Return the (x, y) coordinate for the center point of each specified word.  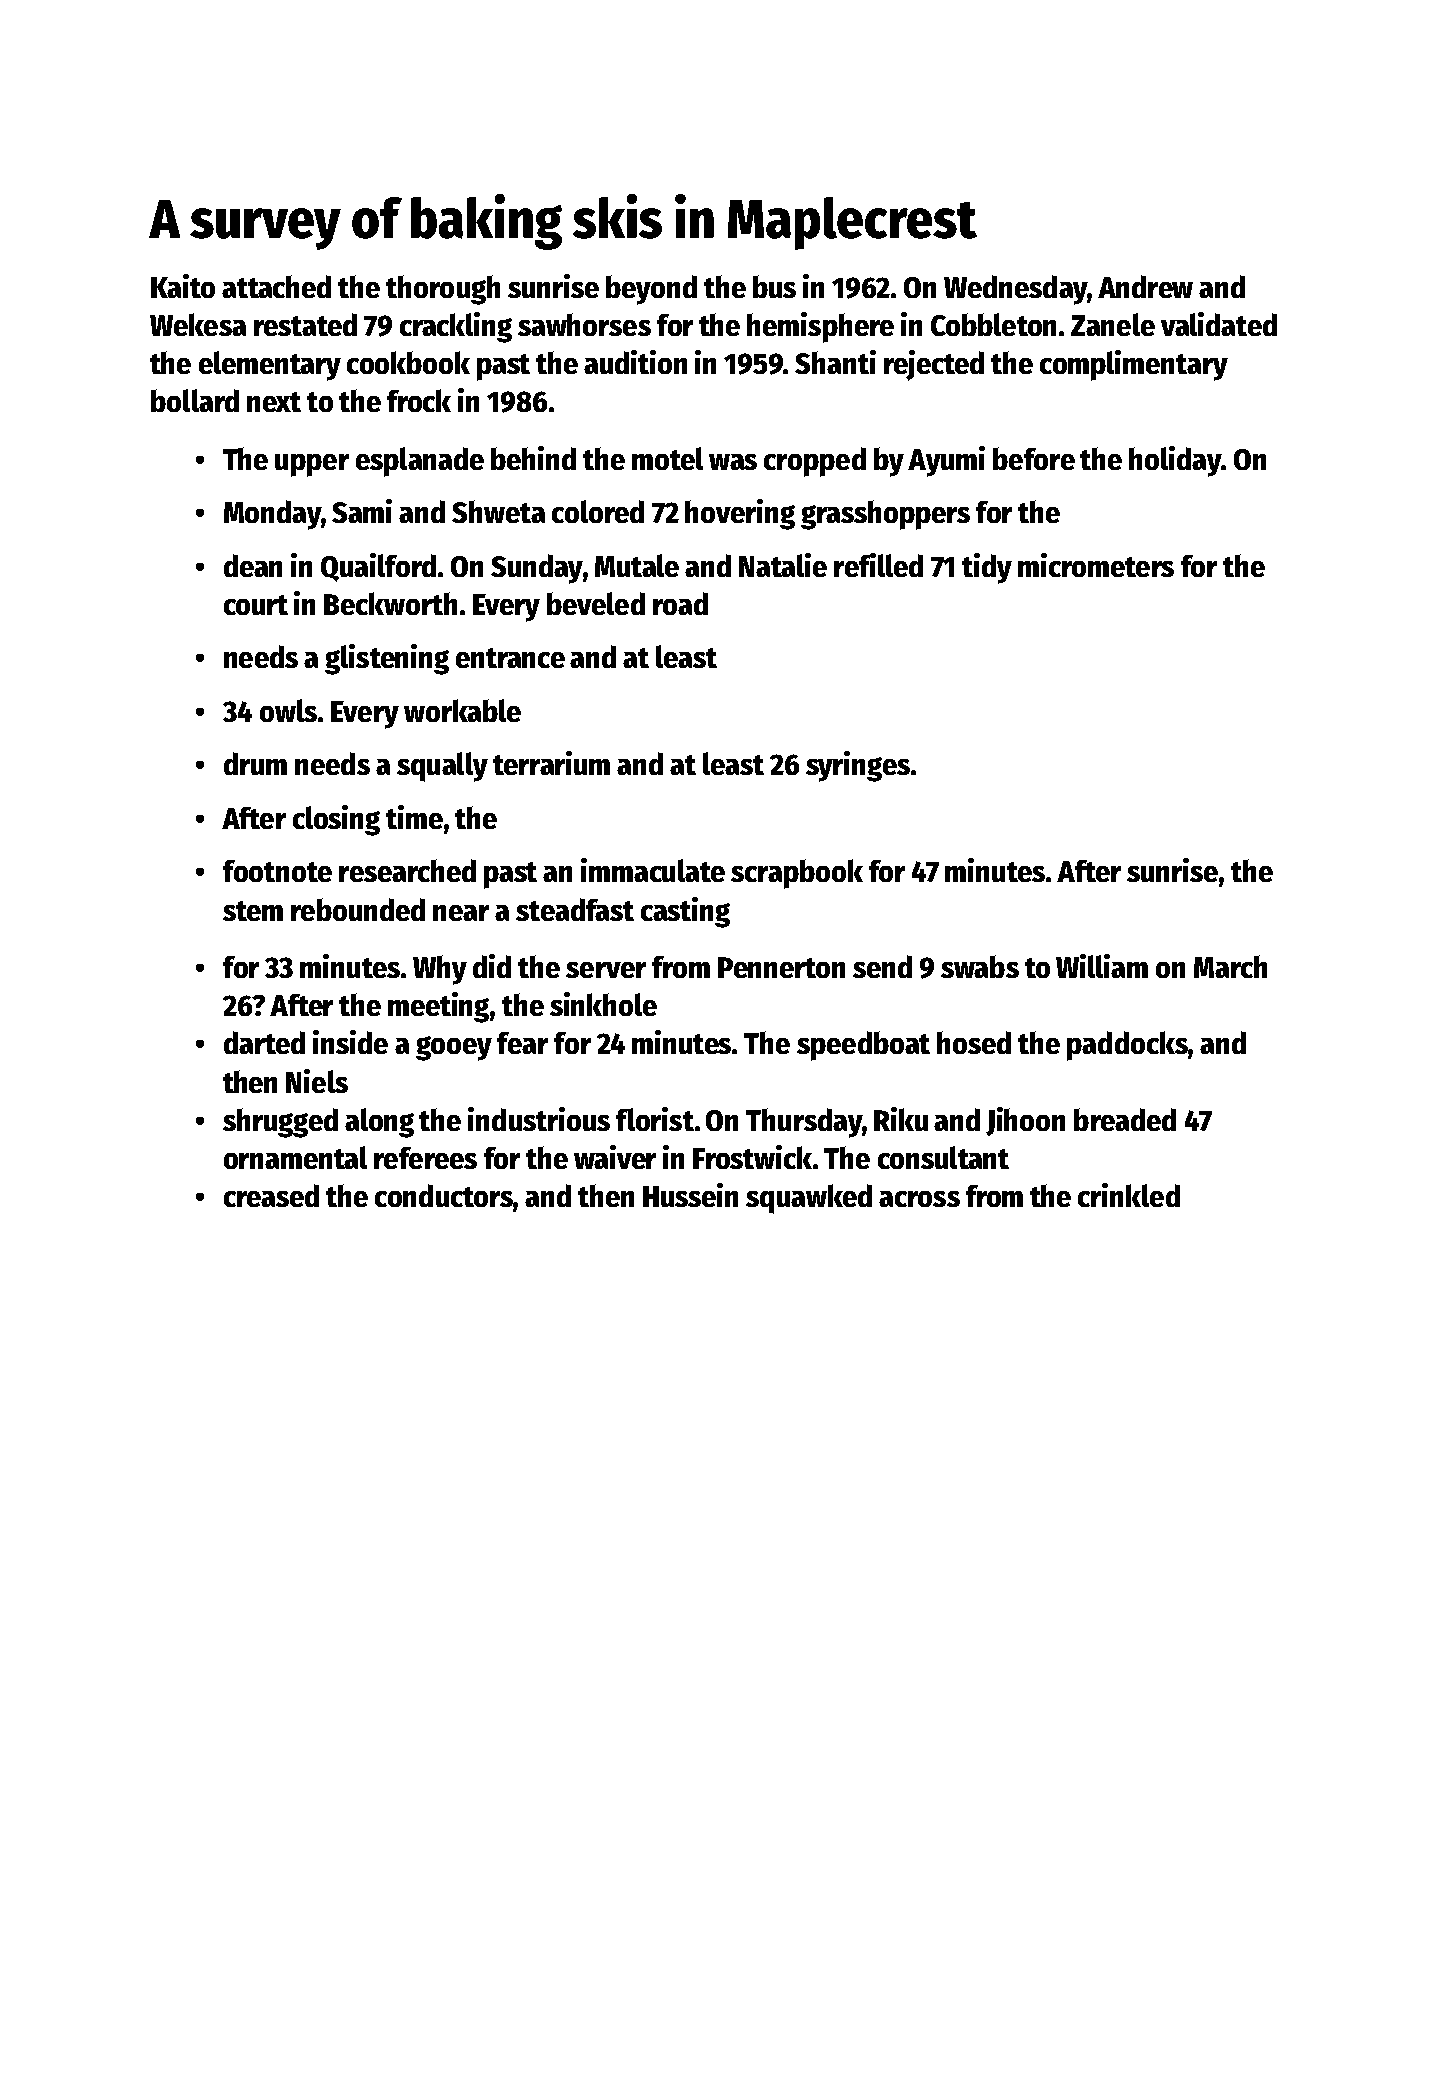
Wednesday (1015, 290)
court (256, 605)
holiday (1175, 461)
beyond (651, 290)
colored (598, 511)
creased (271, 1195)
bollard (195, 400)
